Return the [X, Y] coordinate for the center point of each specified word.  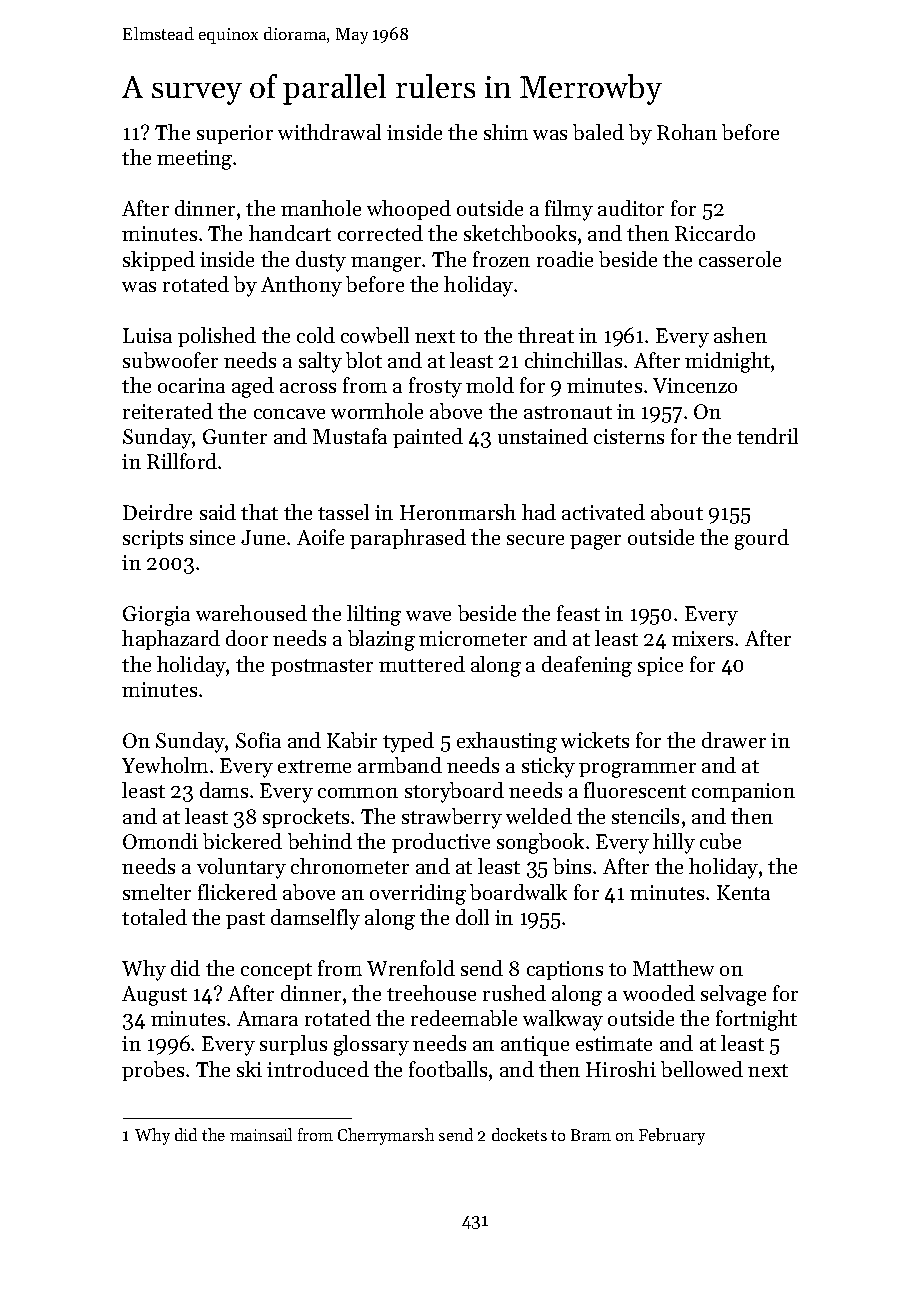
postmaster [322, 667]
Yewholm [165, 765]
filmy [569, 210]
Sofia [258, 740]
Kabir [352, 740]
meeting [194, 160]
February [672, 1136]
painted [428, 438]
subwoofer [170, 360]
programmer [637, 770]
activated [603, 512]
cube [720, 841]
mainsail [261, 1134]
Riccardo [715, 233]
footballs [448, 1069]
